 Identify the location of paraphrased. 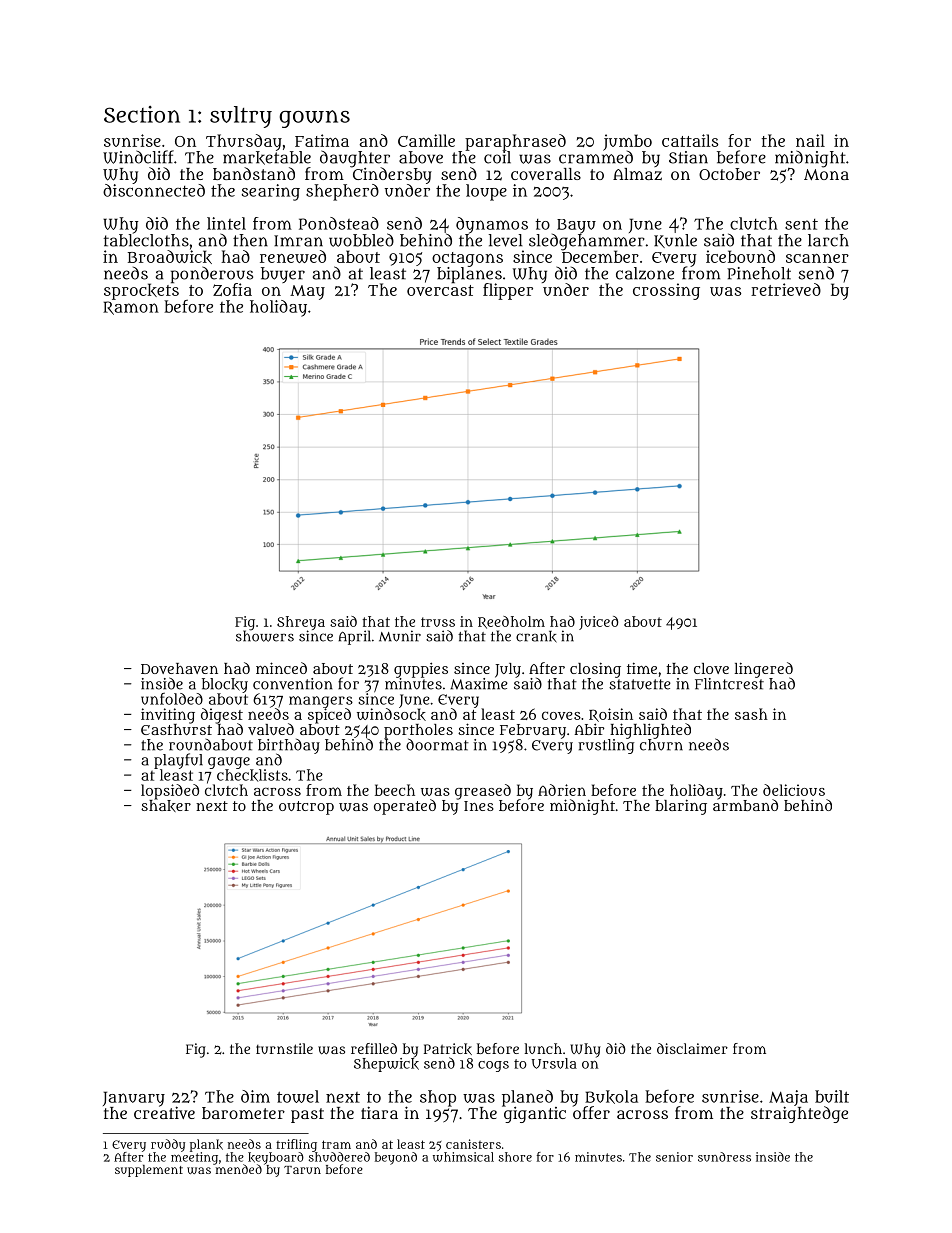
(515, 142).
